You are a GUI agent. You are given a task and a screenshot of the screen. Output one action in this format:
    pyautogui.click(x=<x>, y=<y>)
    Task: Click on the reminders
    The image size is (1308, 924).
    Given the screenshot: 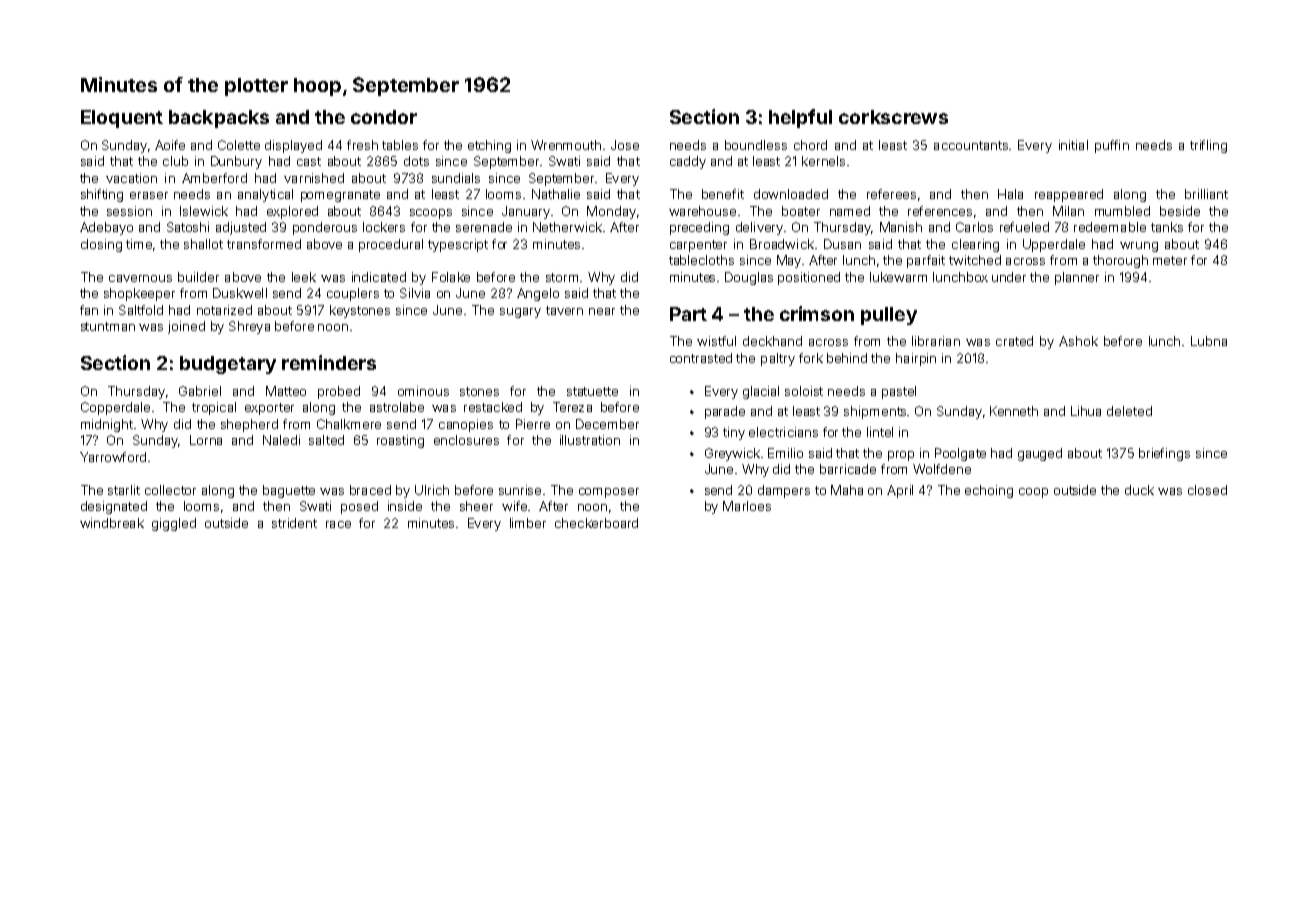 What is the action you would take?
    pyautogui.click(x=329, y=362)
